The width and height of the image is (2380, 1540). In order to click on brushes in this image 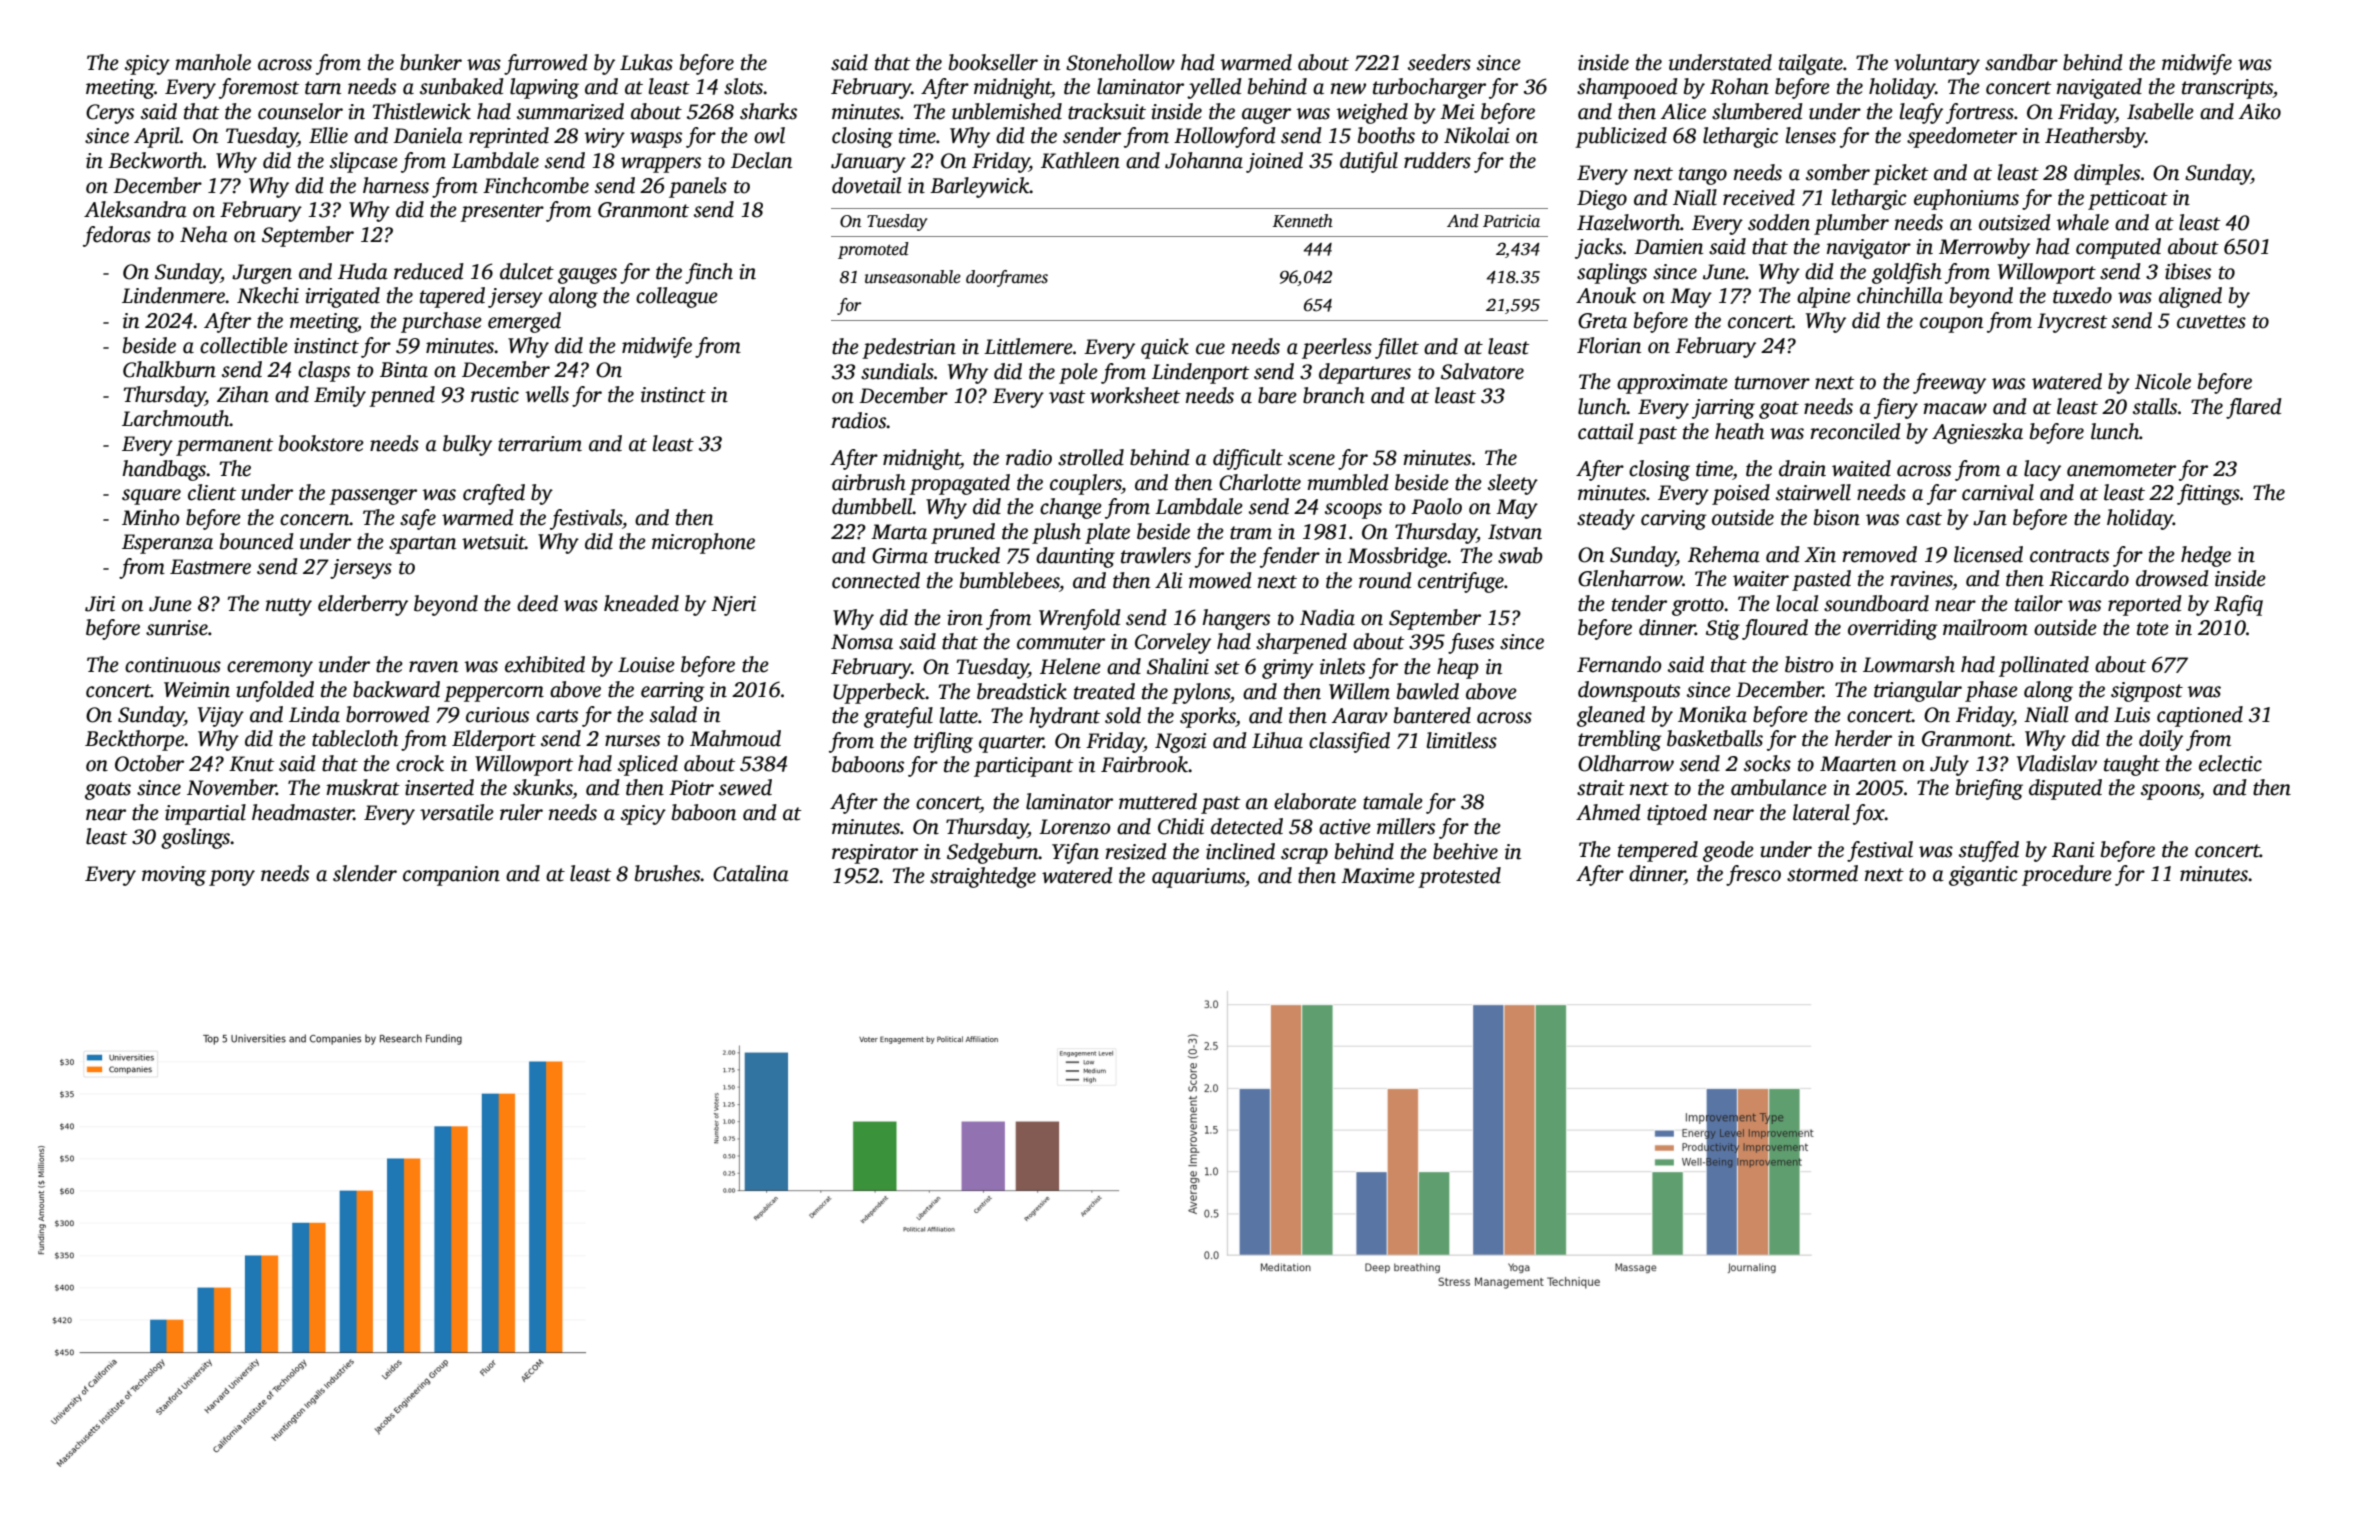, I will do `click(668, 873)`.
